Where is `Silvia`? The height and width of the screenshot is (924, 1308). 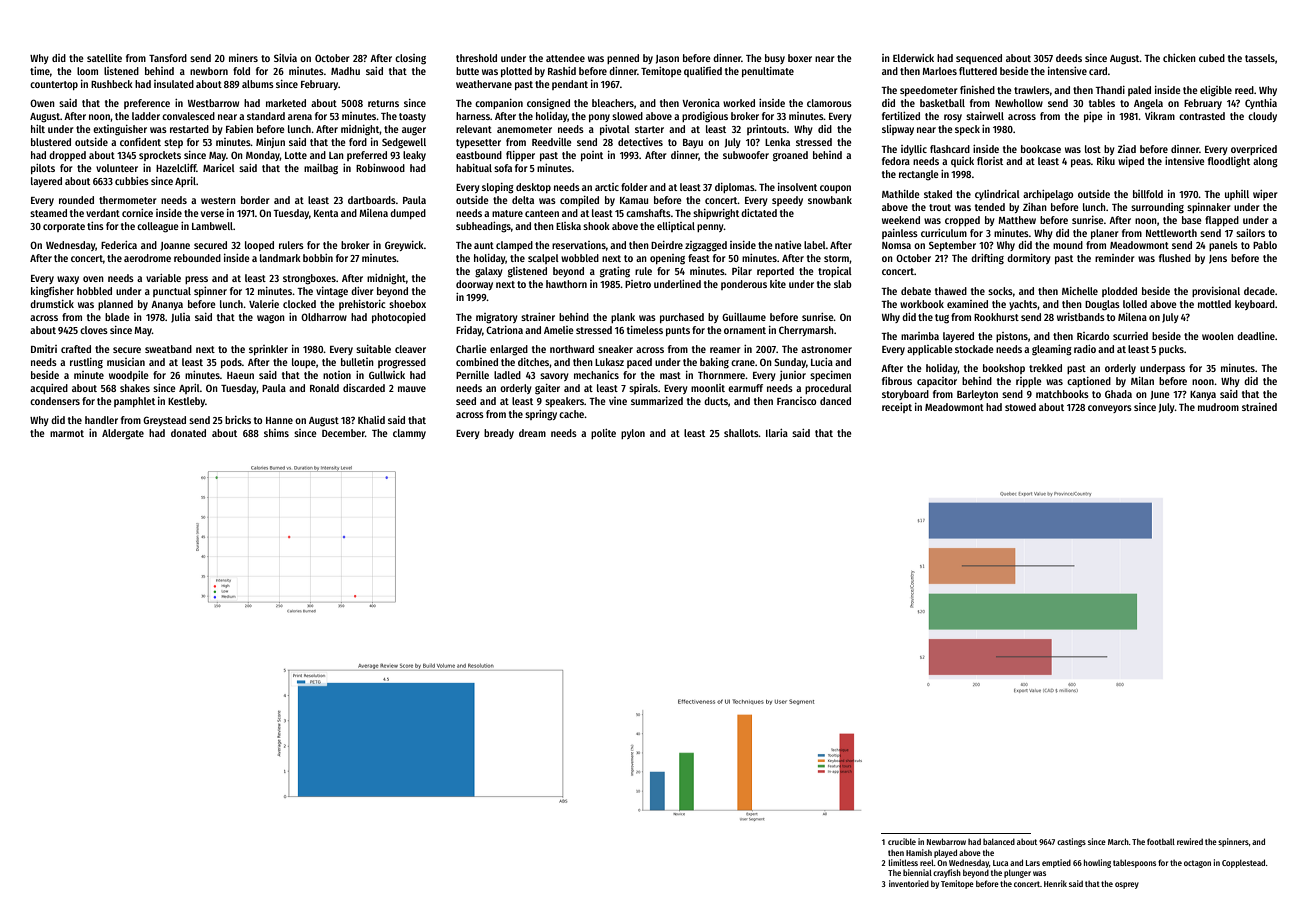 Silvia is located at coordinates (285, 58).
